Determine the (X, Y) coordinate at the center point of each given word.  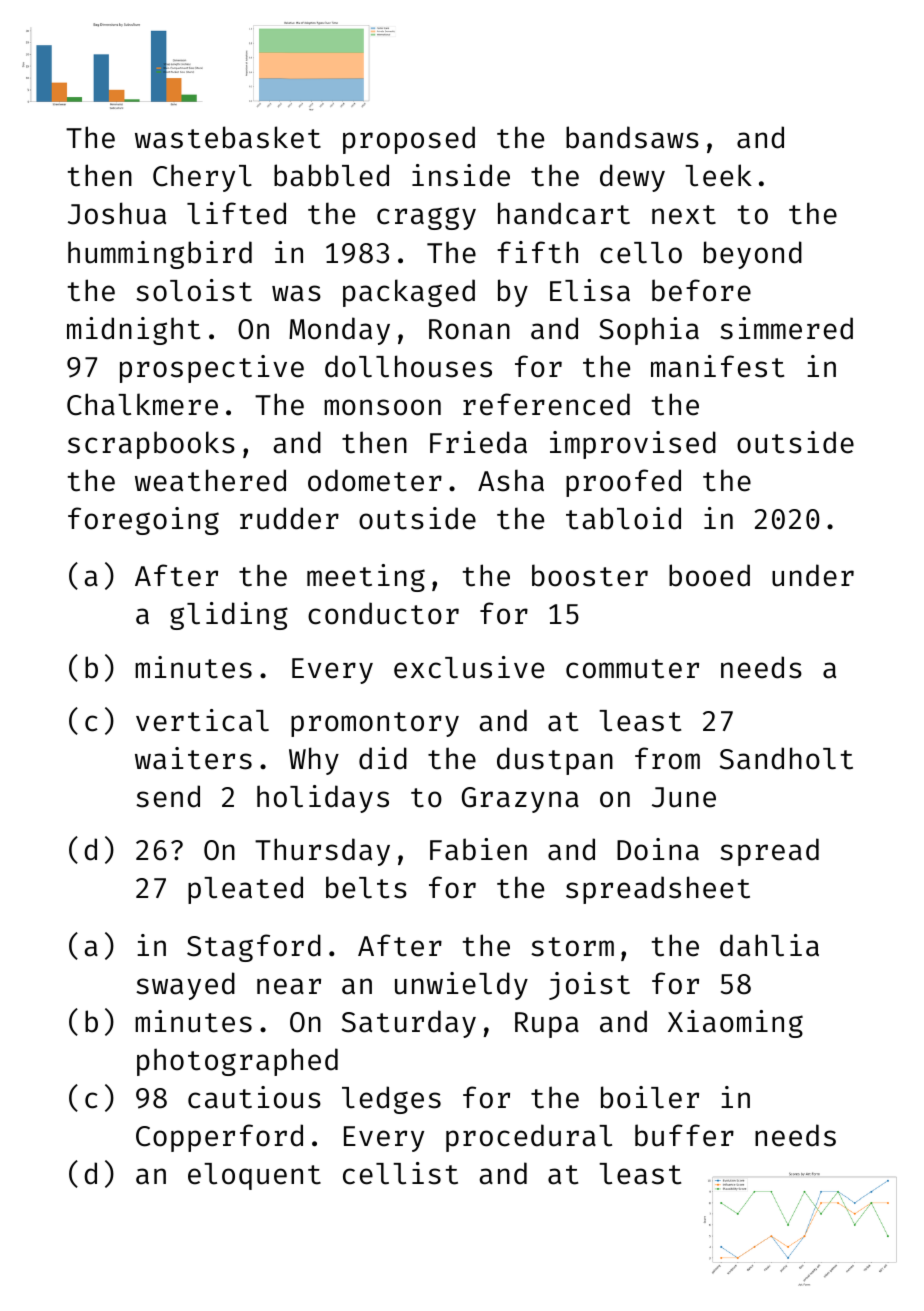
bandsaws (632, 137)
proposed (409, 140)
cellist (400, 1173)
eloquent (254, 1176)
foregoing (143, 521)
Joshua (117, 213)
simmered (786, 328)
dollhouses (408, 366)
